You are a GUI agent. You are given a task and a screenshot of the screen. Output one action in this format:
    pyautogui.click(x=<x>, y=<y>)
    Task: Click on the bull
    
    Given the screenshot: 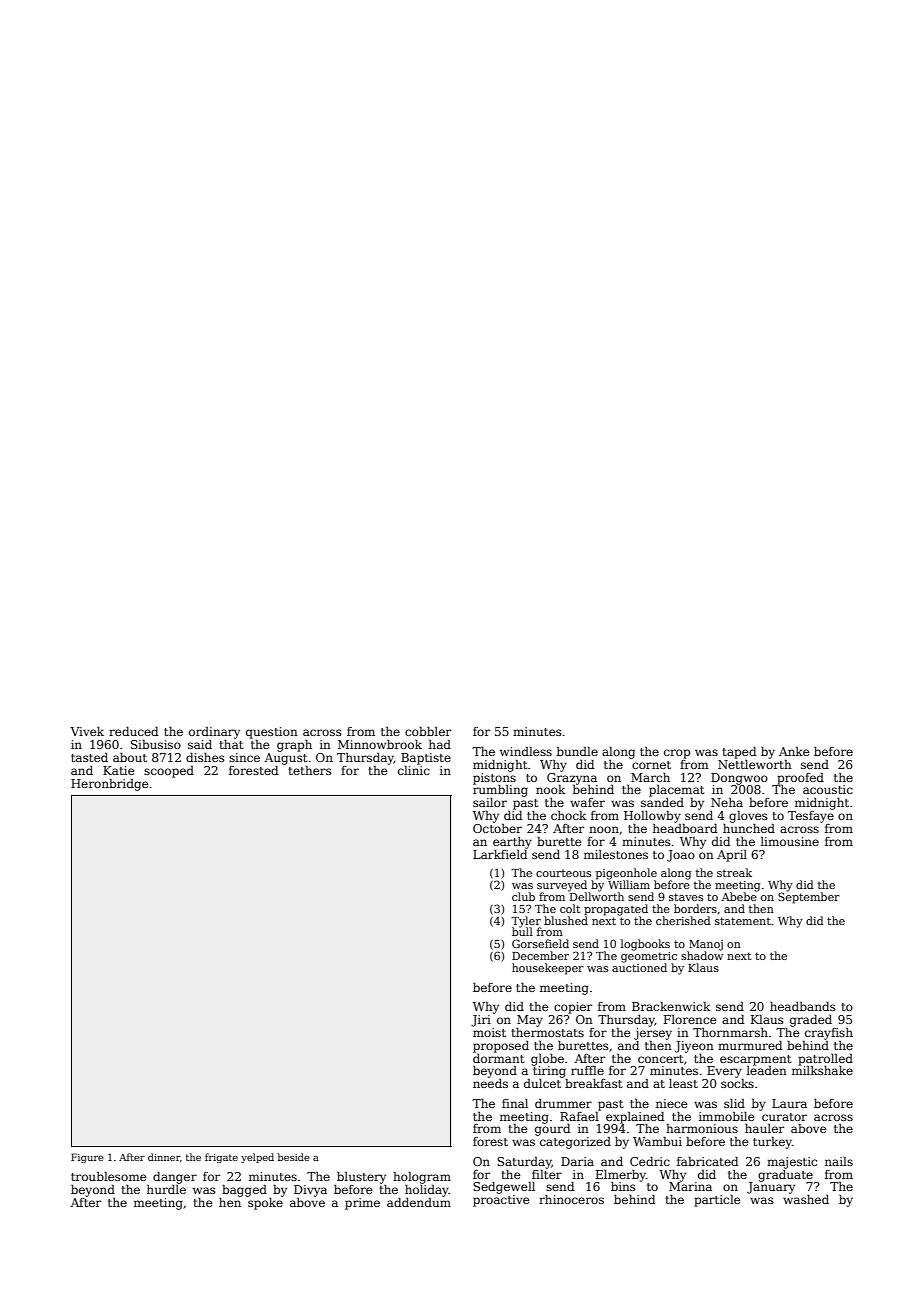 What is the action you would take?
    pyautogui.click(x=522, y=932)
